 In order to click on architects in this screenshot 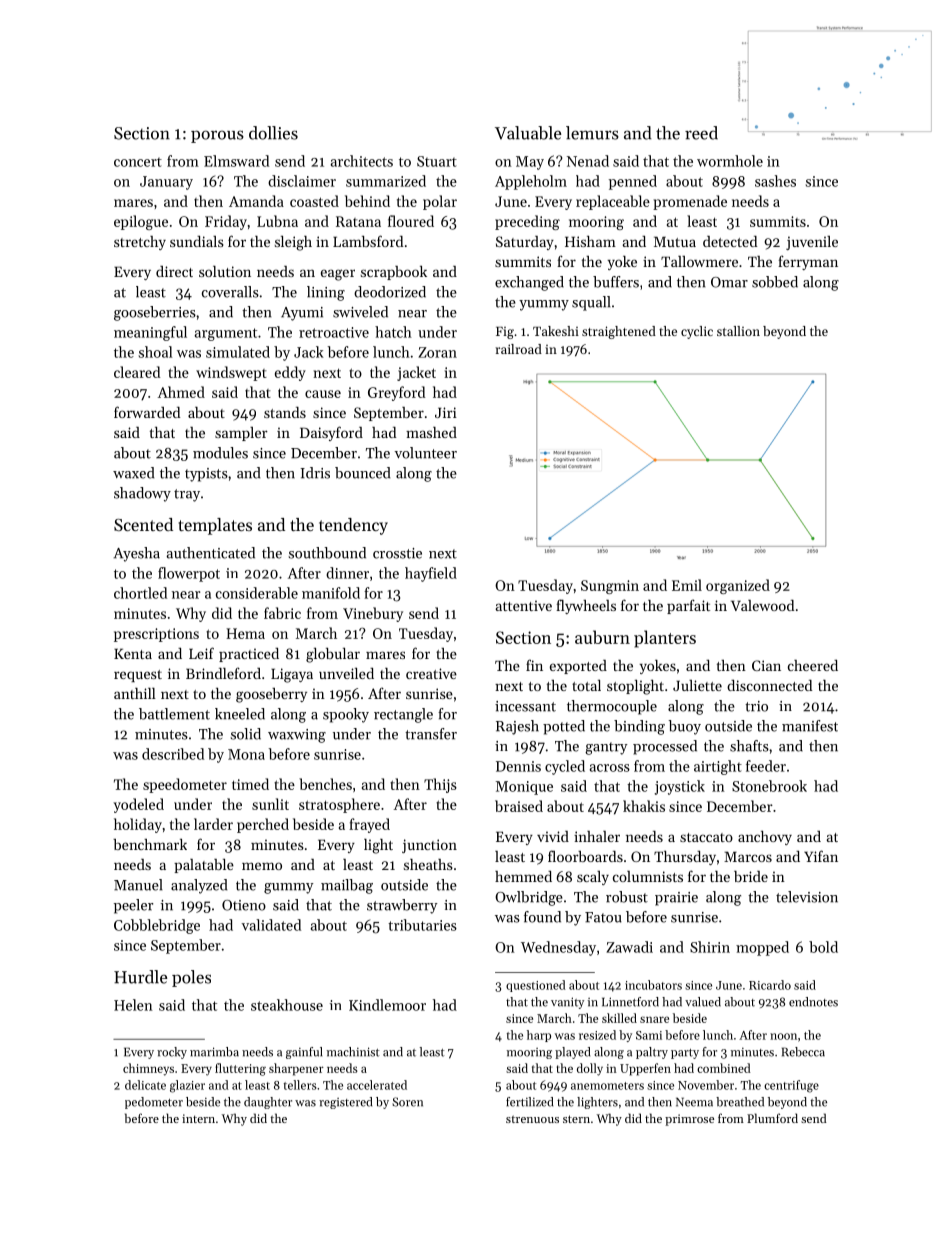, I will do `click(362, 161)`.
